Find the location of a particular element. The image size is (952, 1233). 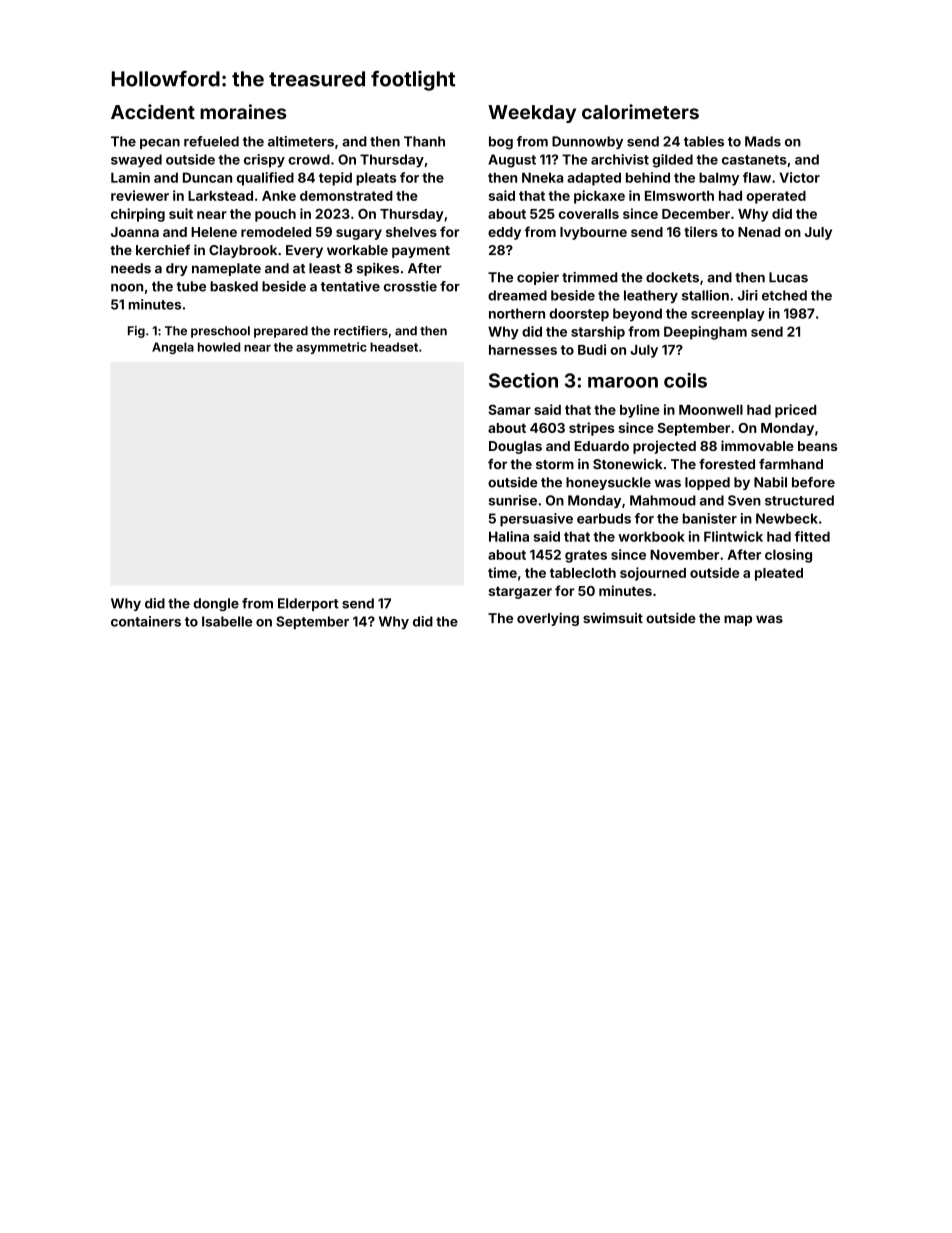

dongle is located at coordinates (216, 604).
